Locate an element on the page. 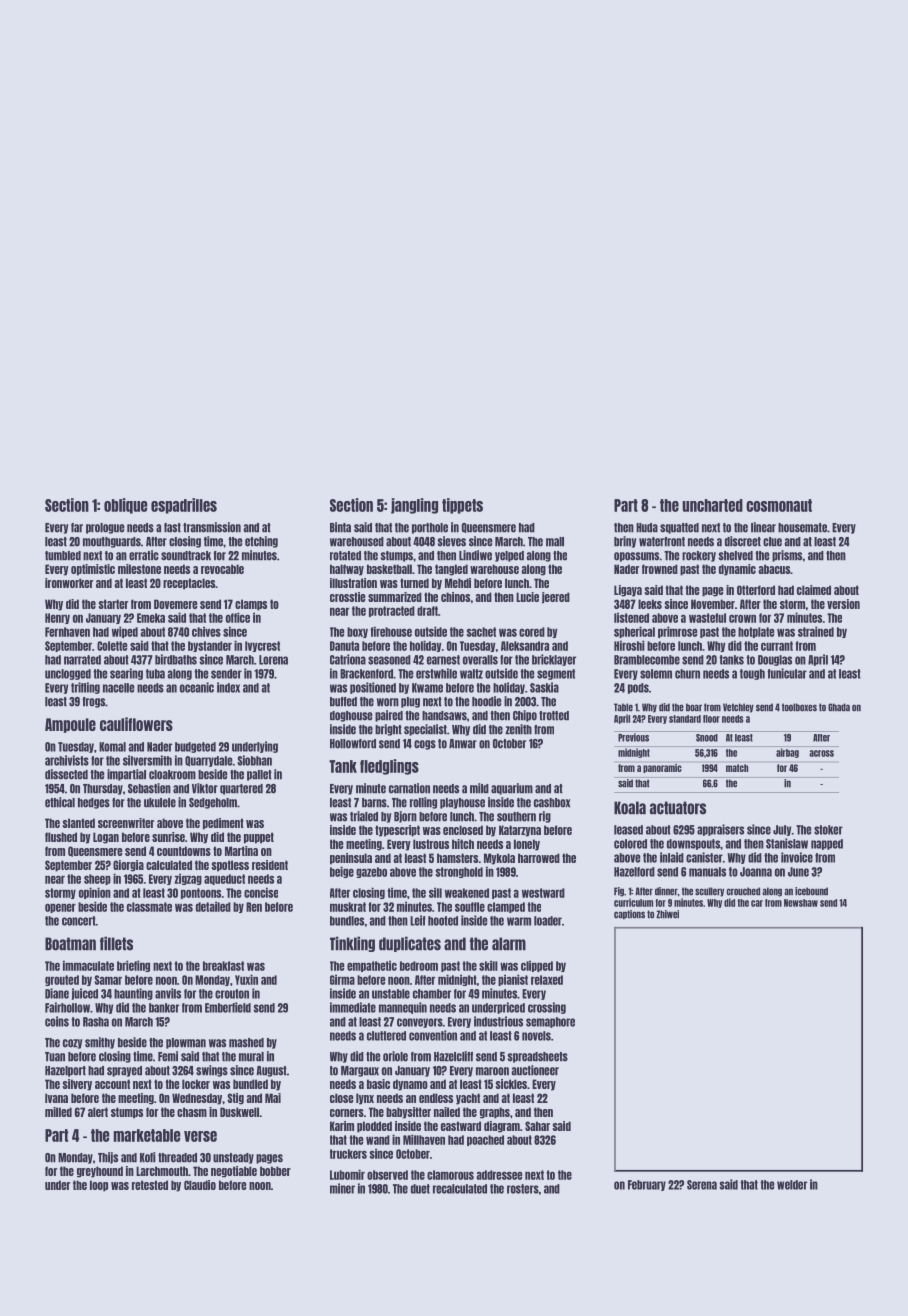  basketball is located at coordinates (389, 569).
